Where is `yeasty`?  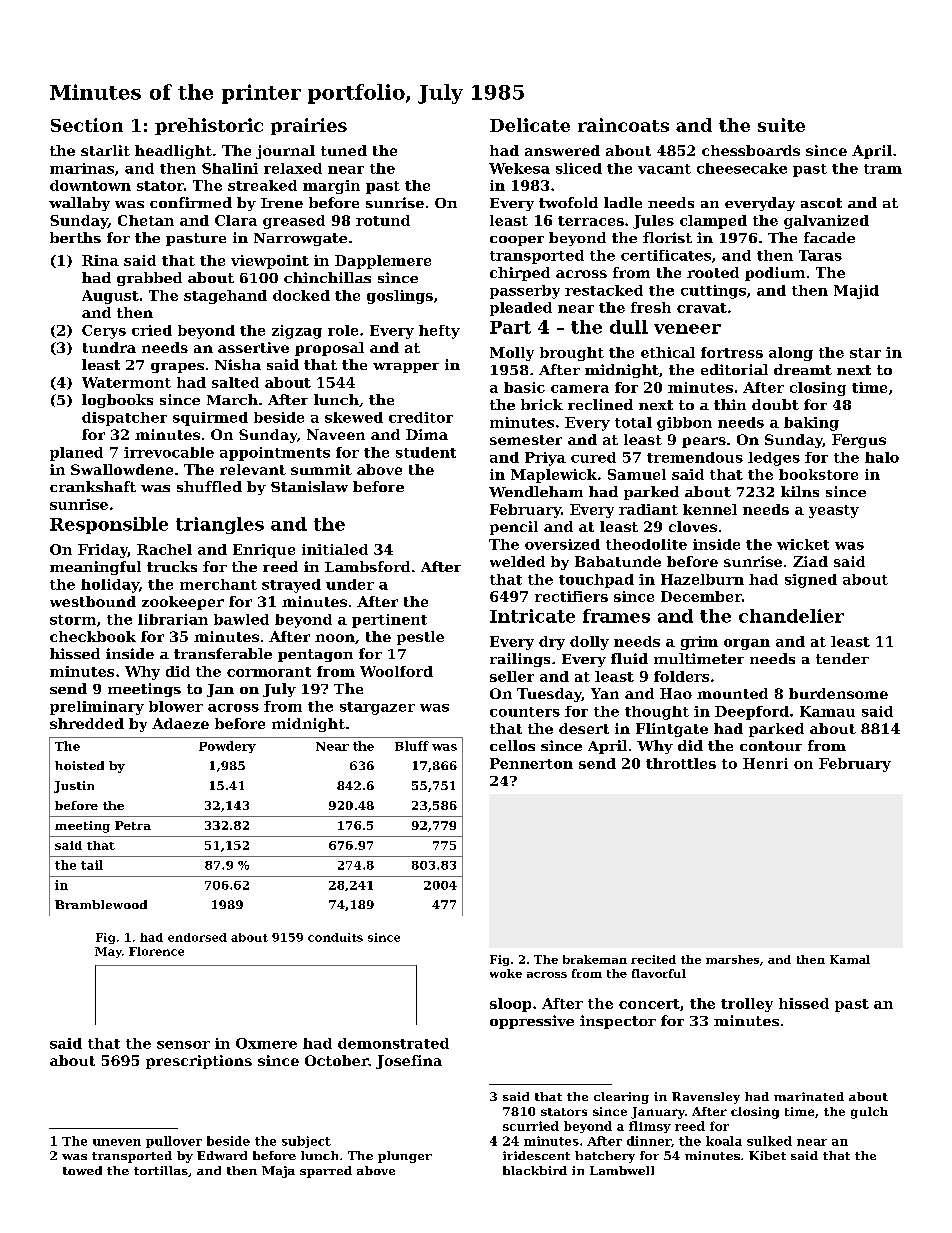 yeasty is located at coordinates (834, 511).
